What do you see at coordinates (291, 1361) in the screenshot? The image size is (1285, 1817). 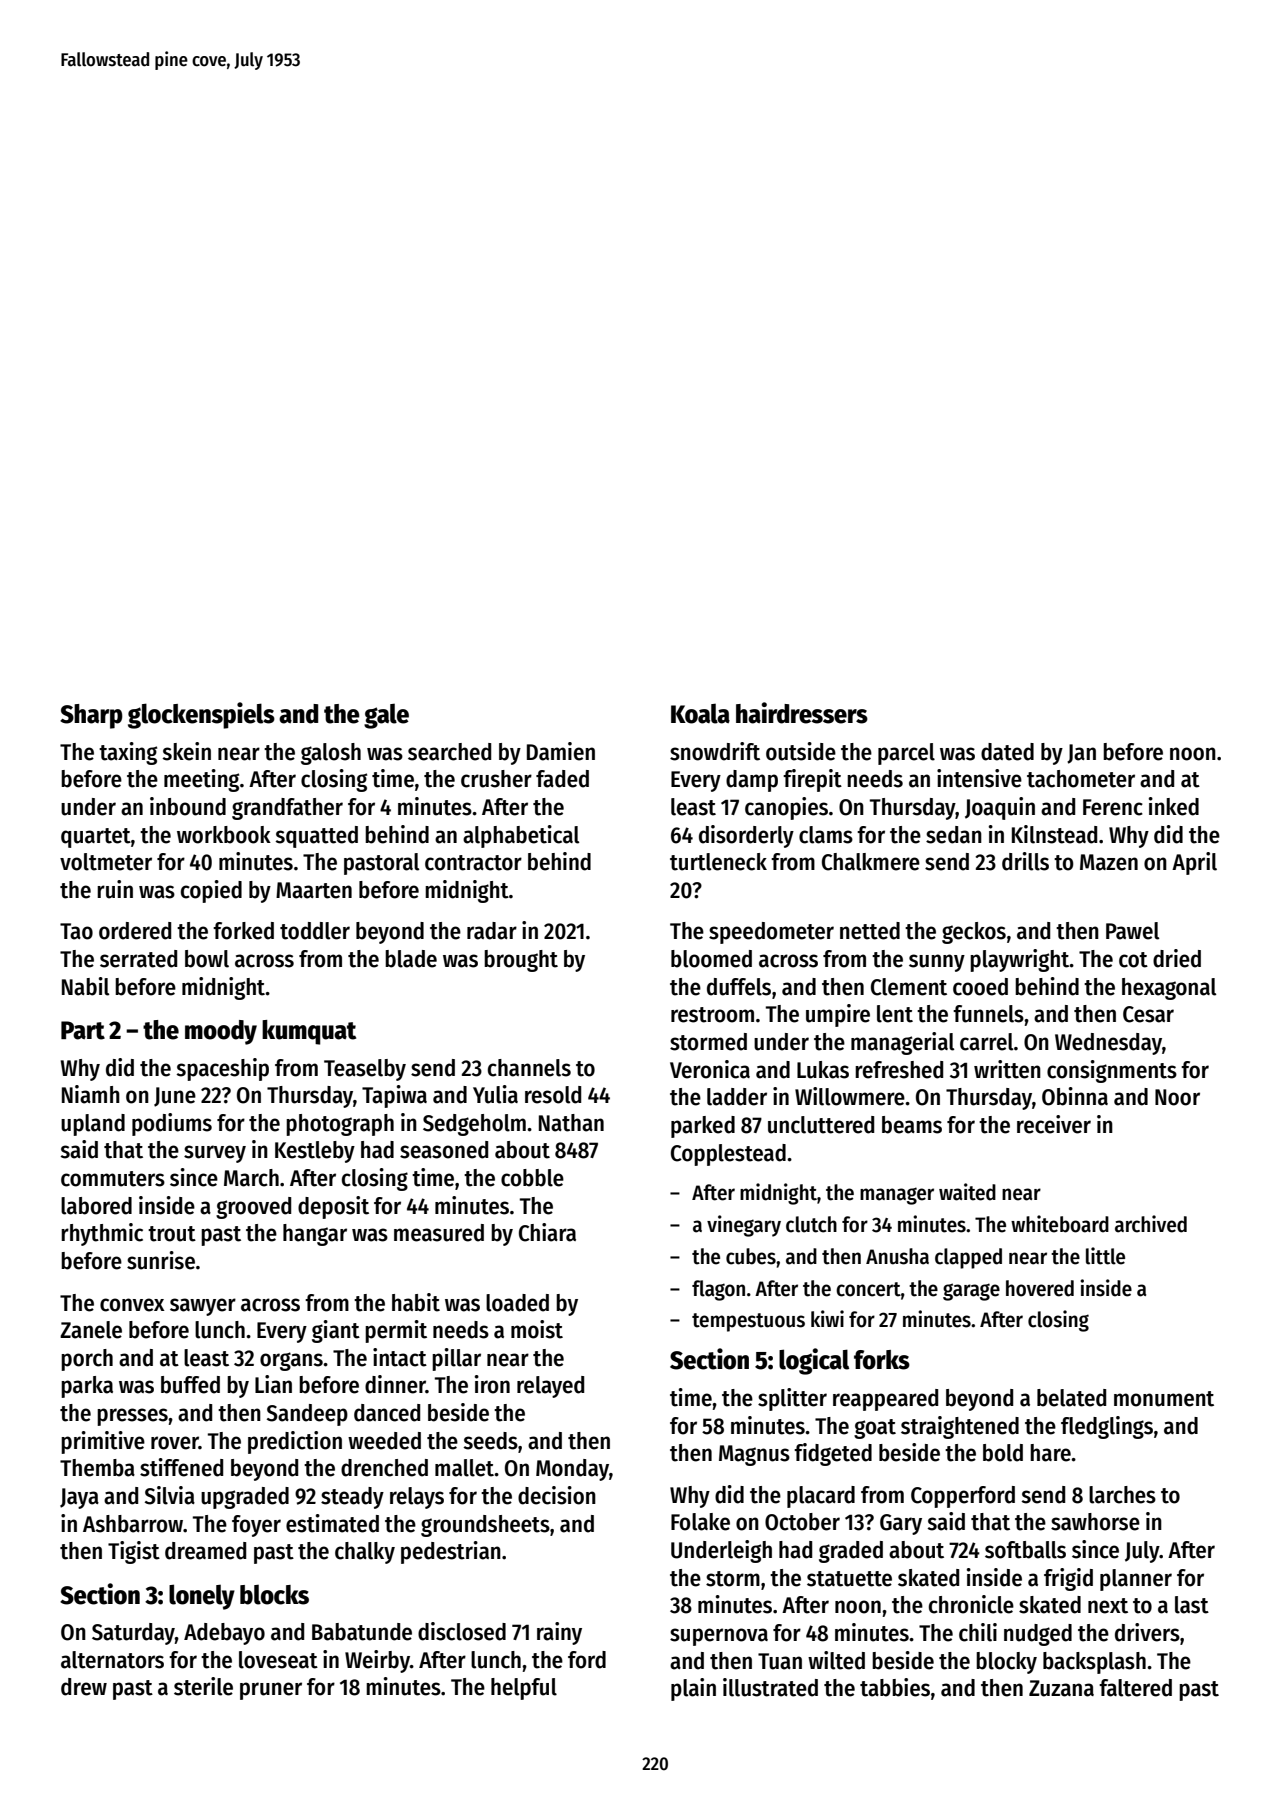 I see `organs` at bounding box center [291, 1361].
